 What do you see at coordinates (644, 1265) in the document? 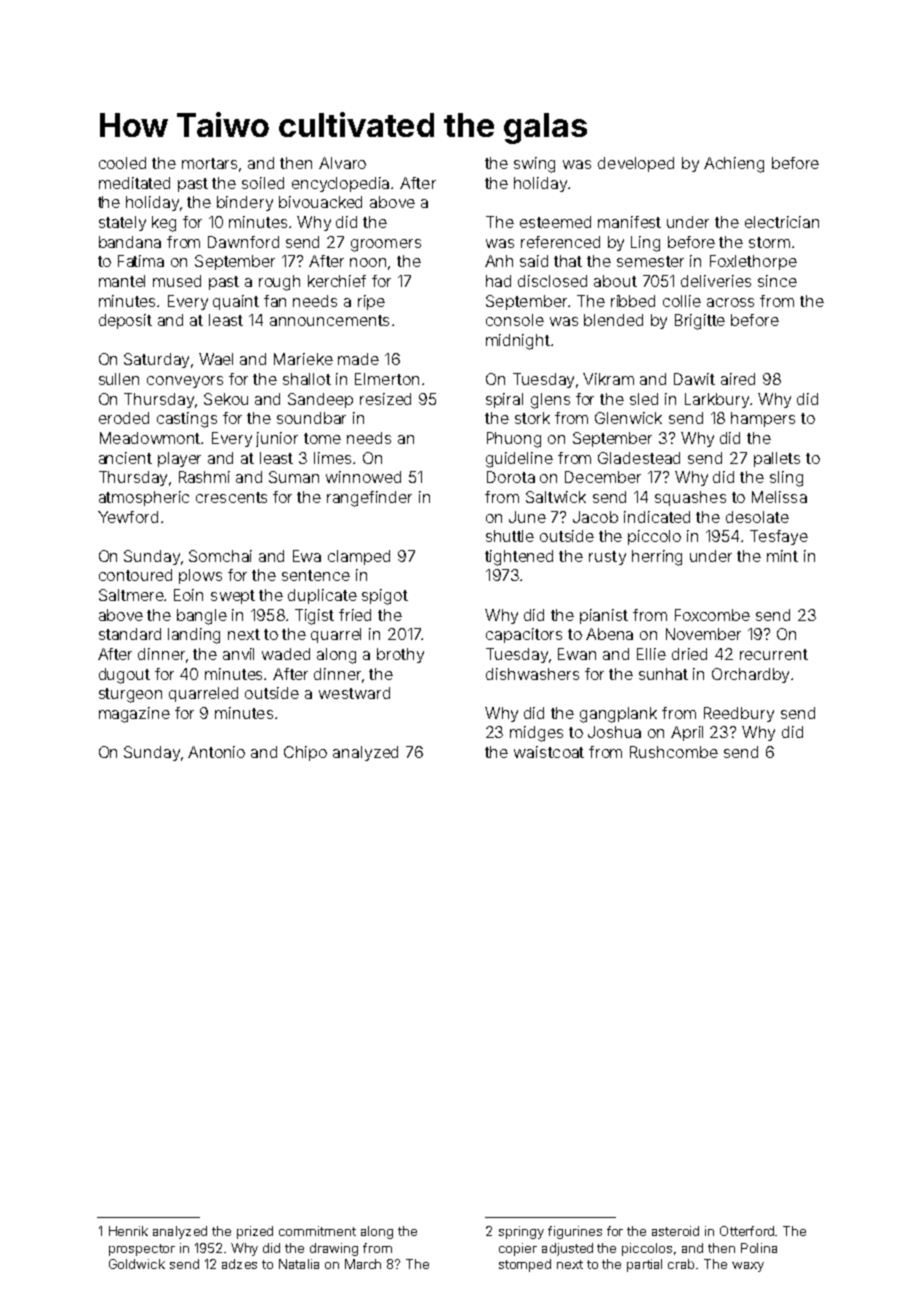
I see `partial` at bounding box center [644, 1265].
